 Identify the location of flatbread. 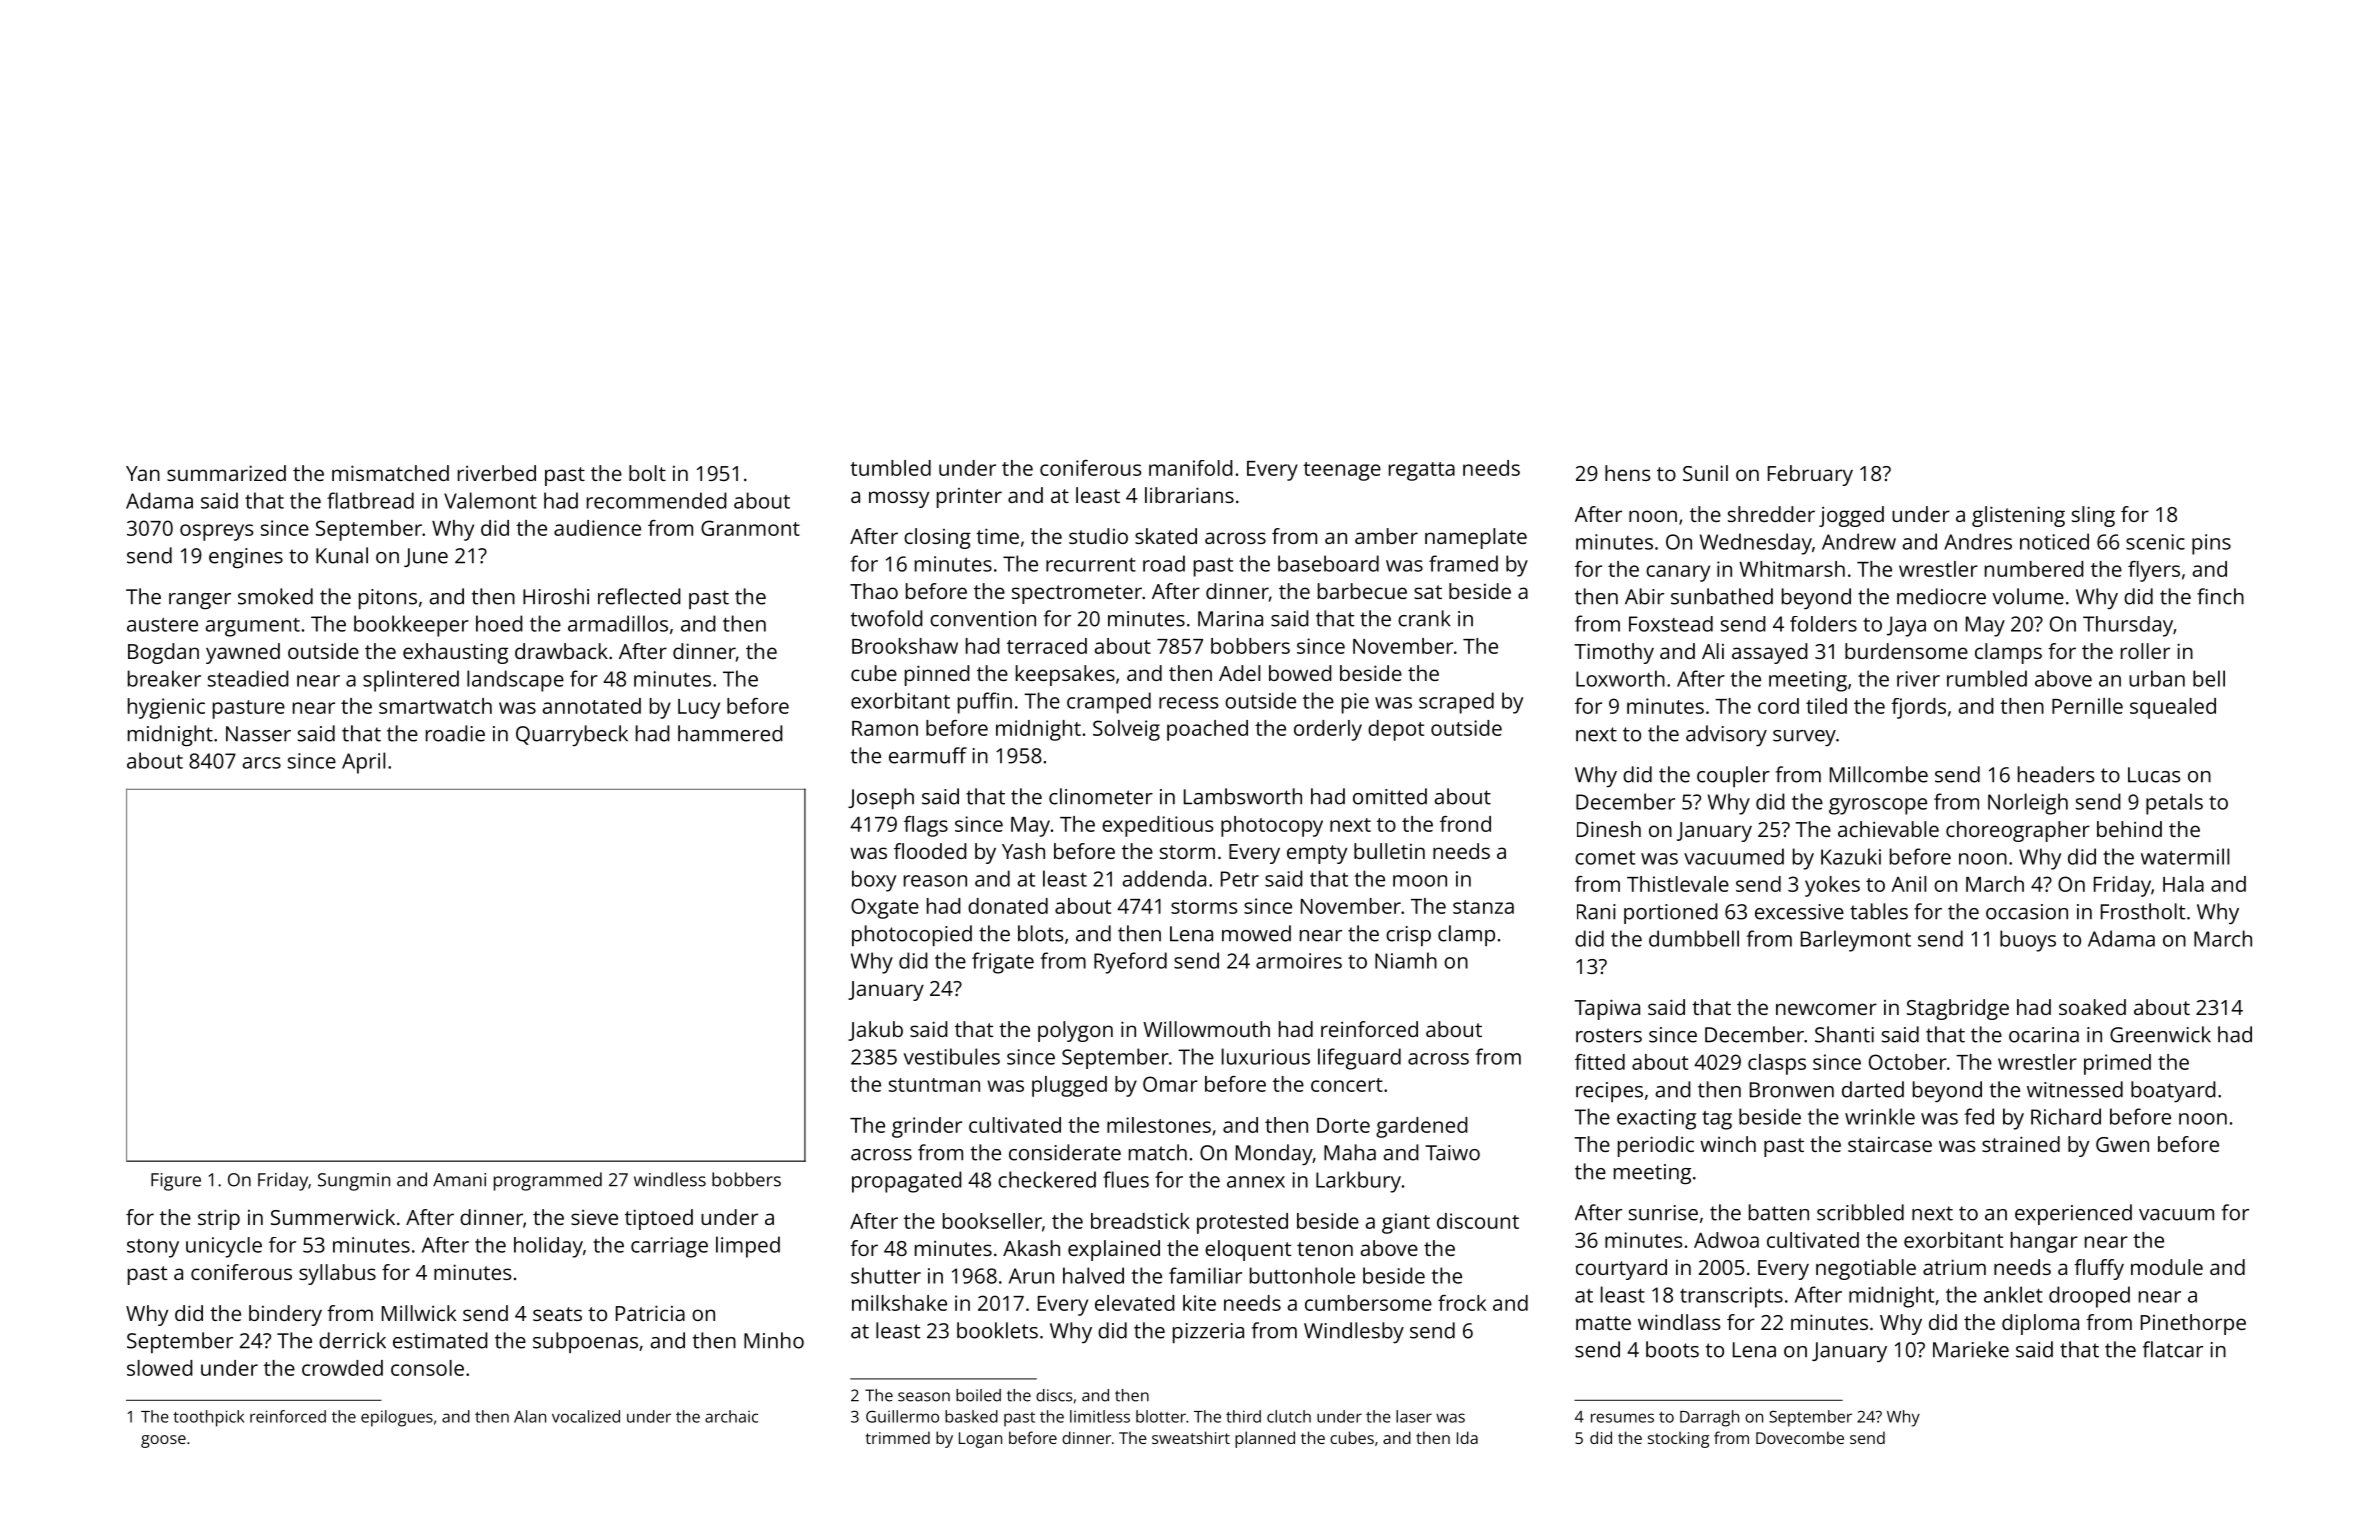
(370, 500).
